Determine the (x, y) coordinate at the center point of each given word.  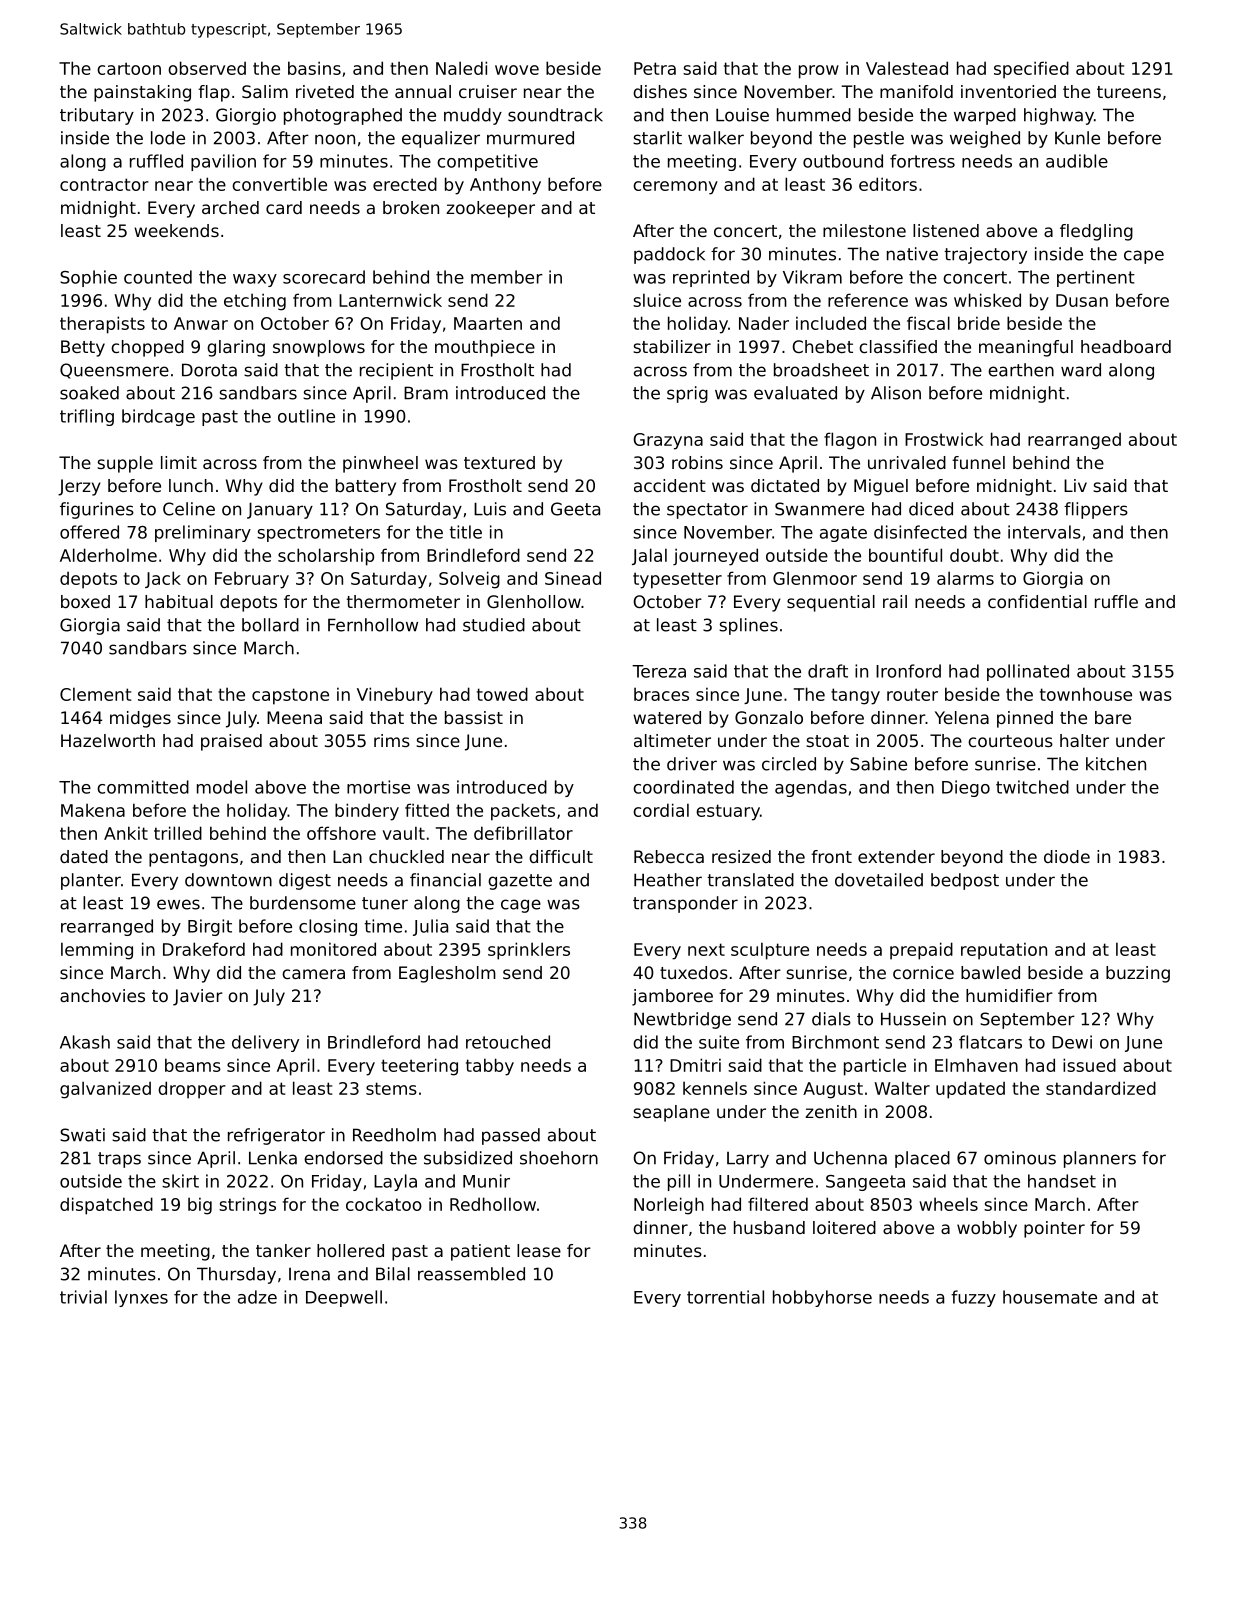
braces (661, 694)
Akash (85, 1042)
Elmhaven (976, 1065)
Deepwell (344, 1298)
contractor (104, 184)
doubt (974, 555)
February (252, 580)
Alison (896, 393)
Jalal (649, 556)
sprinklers (529, 951)
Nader (764, 323)
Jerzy (79, 487)
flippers (1096, 510)
